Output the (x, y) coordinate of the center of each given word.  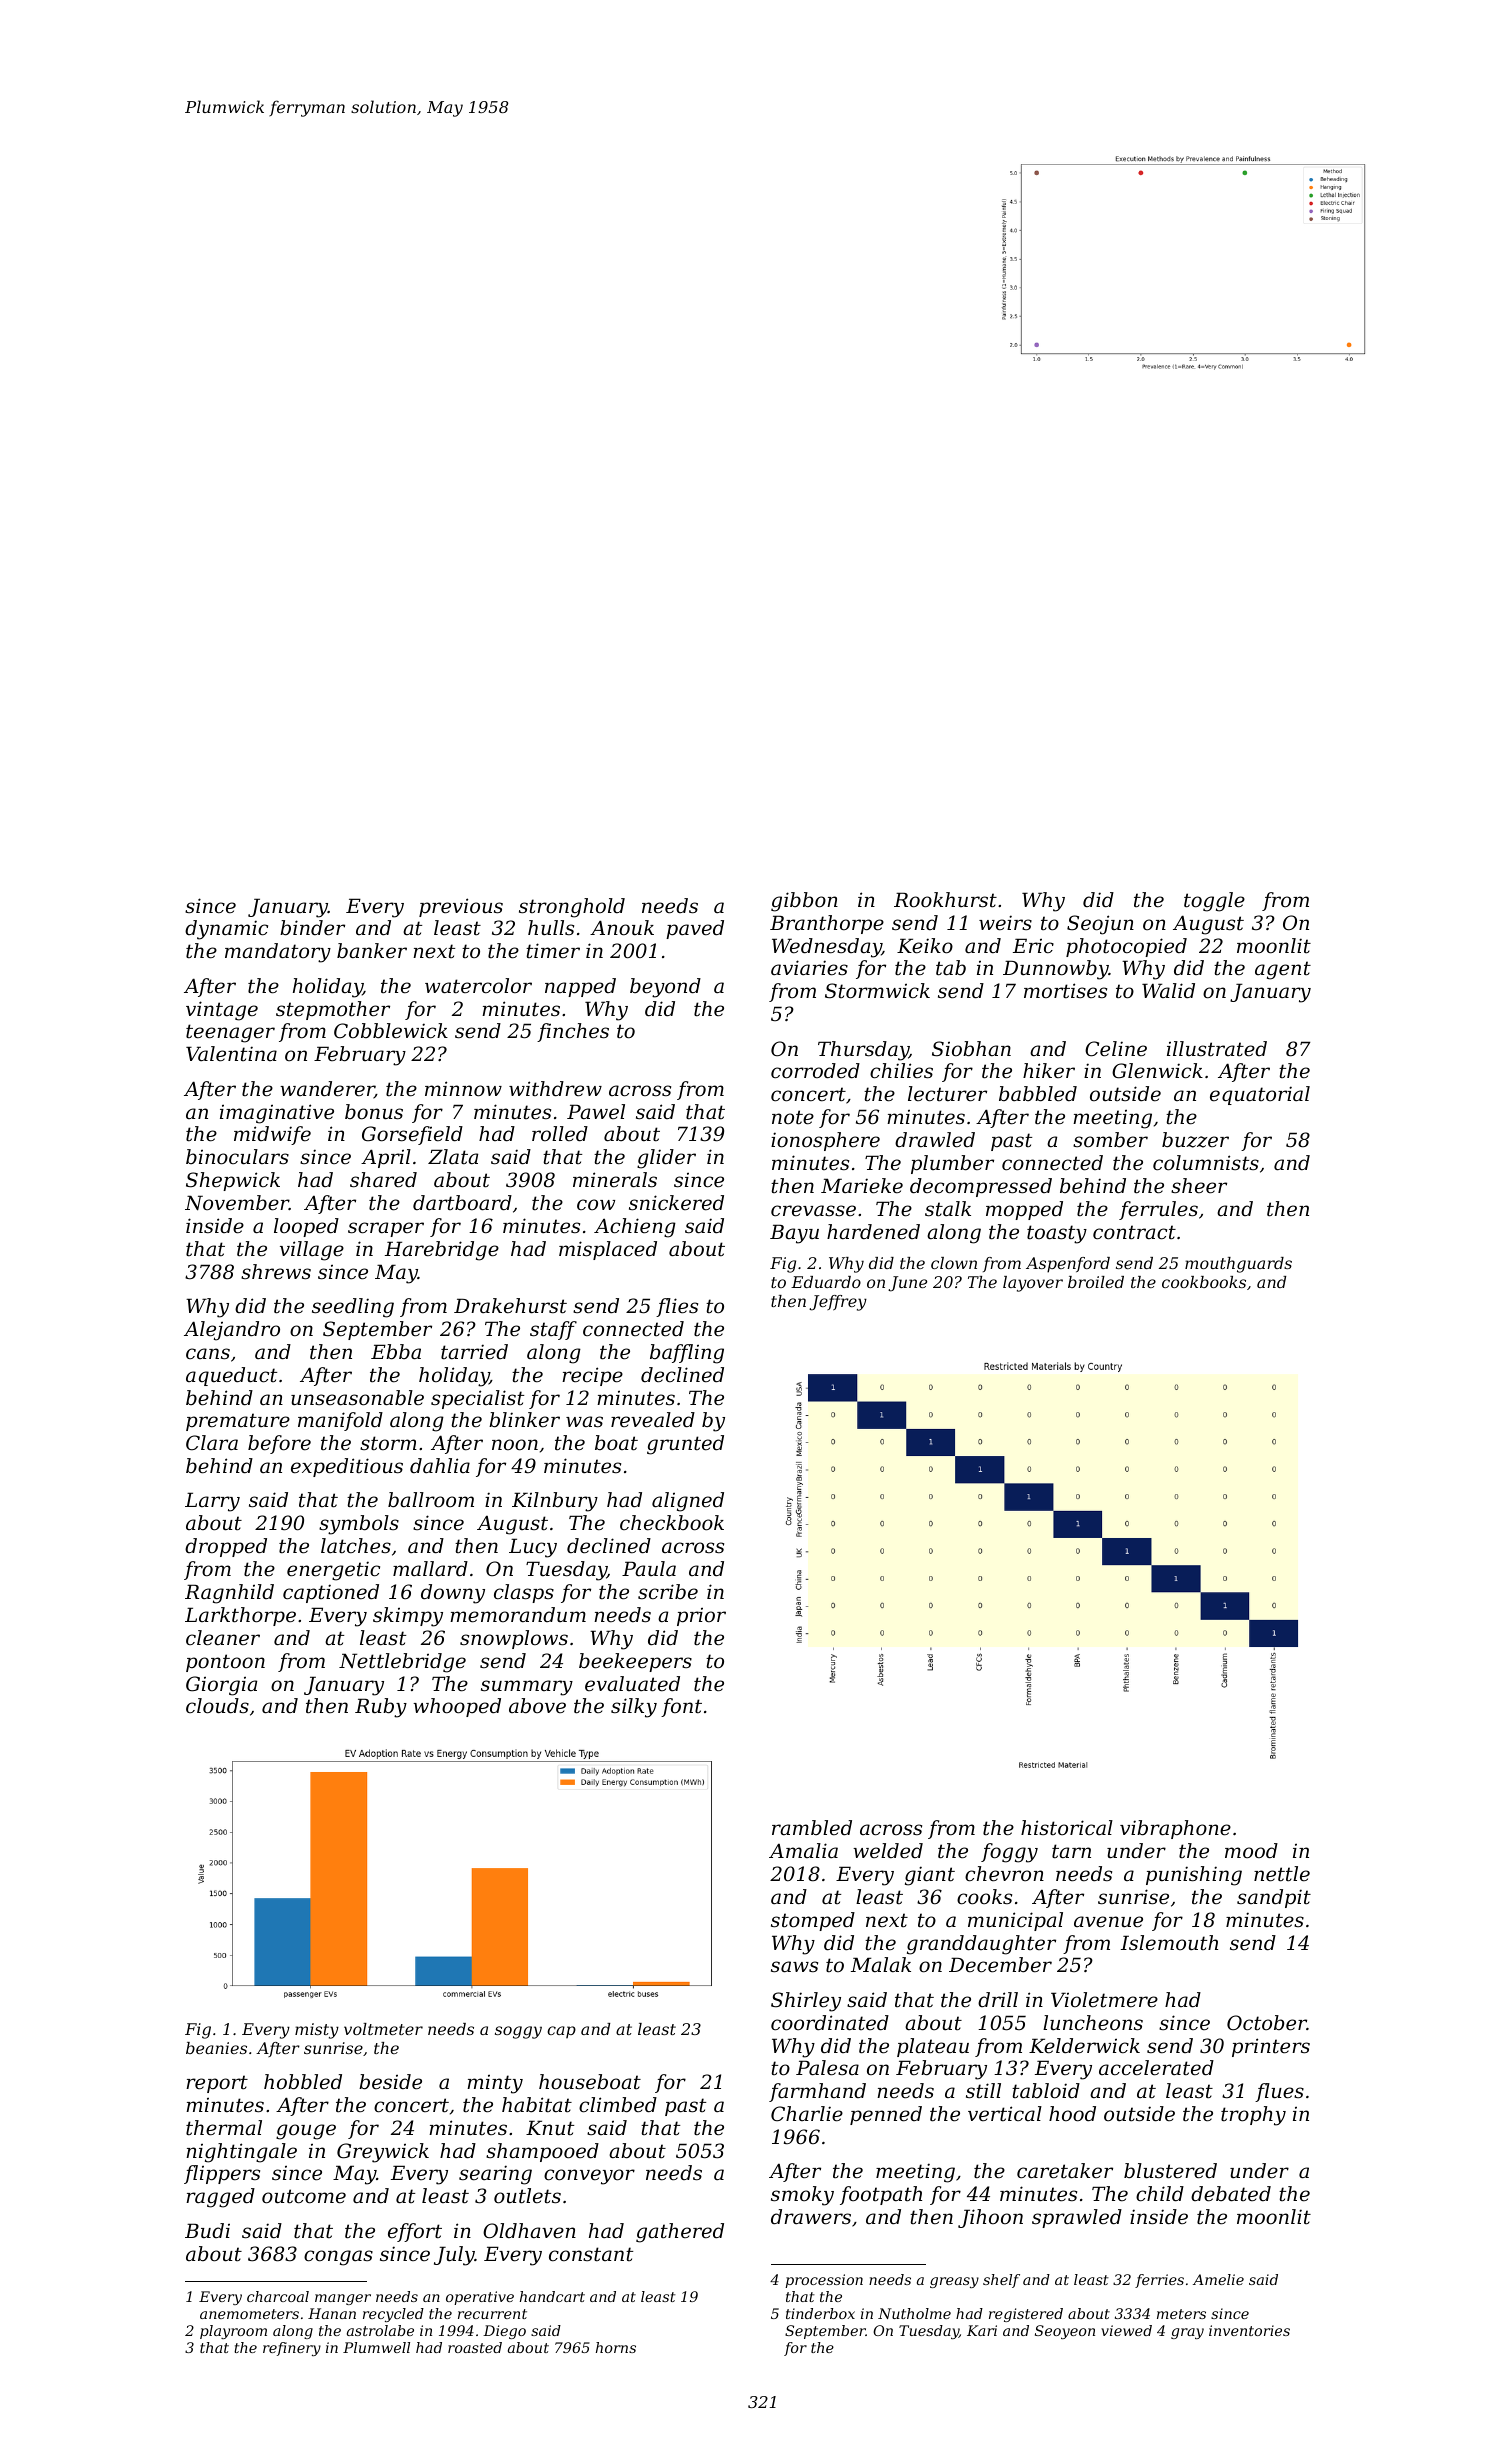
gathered (680, 2233)
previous (461, 907)
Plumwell (376, 2347)
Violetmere (1104, 2000)
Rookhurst (945, 900)
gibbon (804, 902)
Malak (881, 1965)
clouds (217, 1706)
